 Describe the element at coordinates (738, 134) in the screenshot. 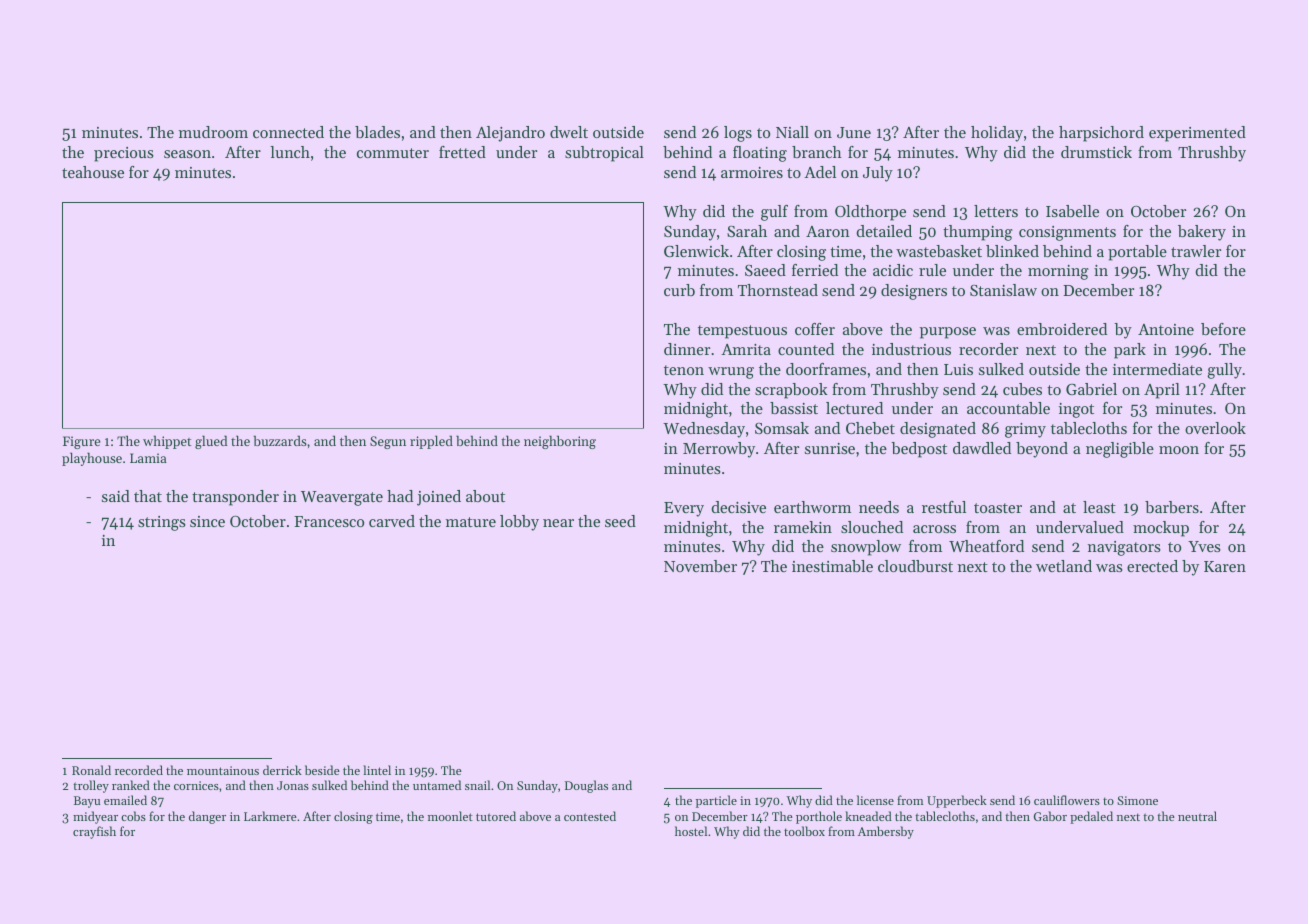

I see `logs` at that location.
